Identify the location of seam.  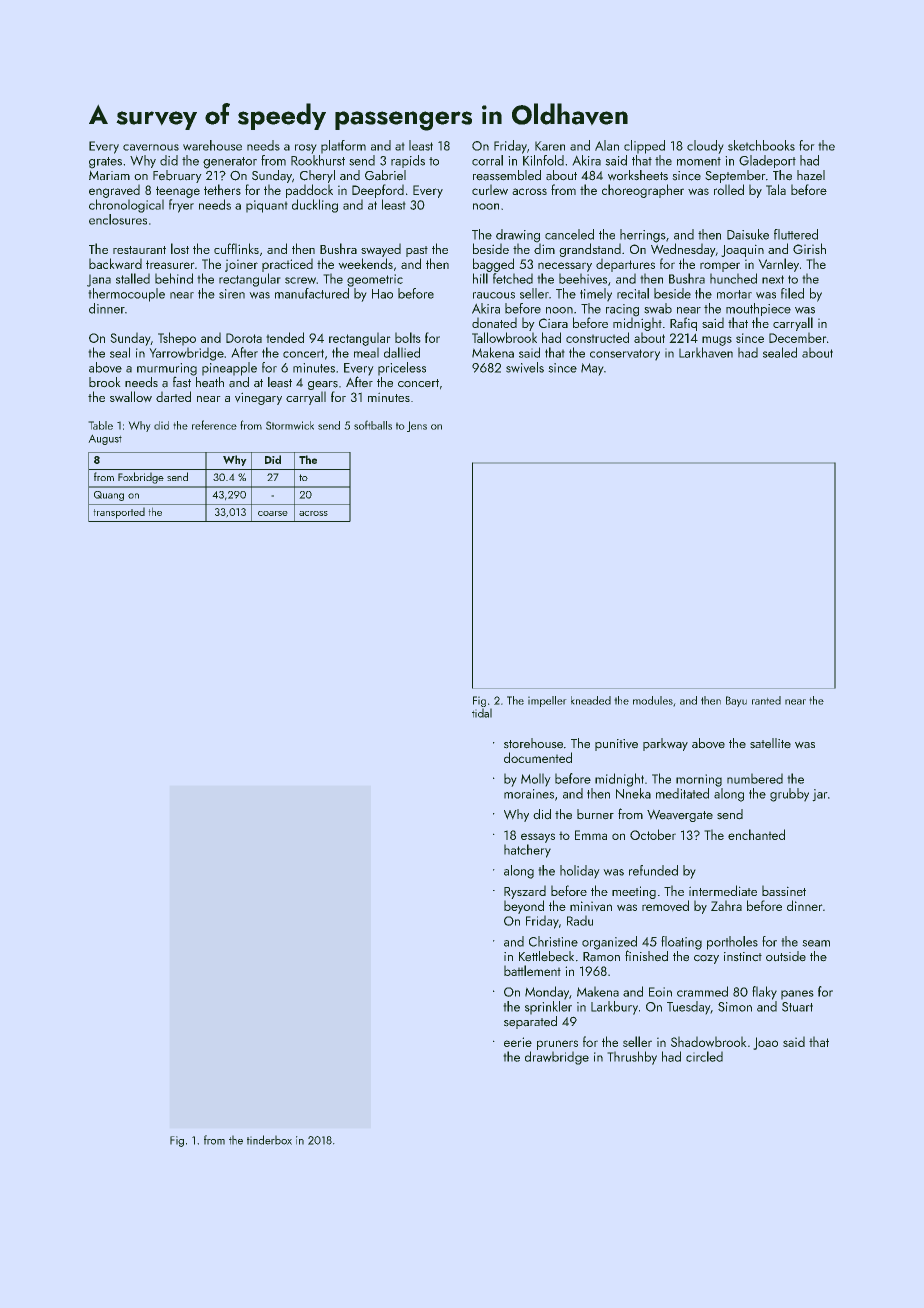
(816, 943).
